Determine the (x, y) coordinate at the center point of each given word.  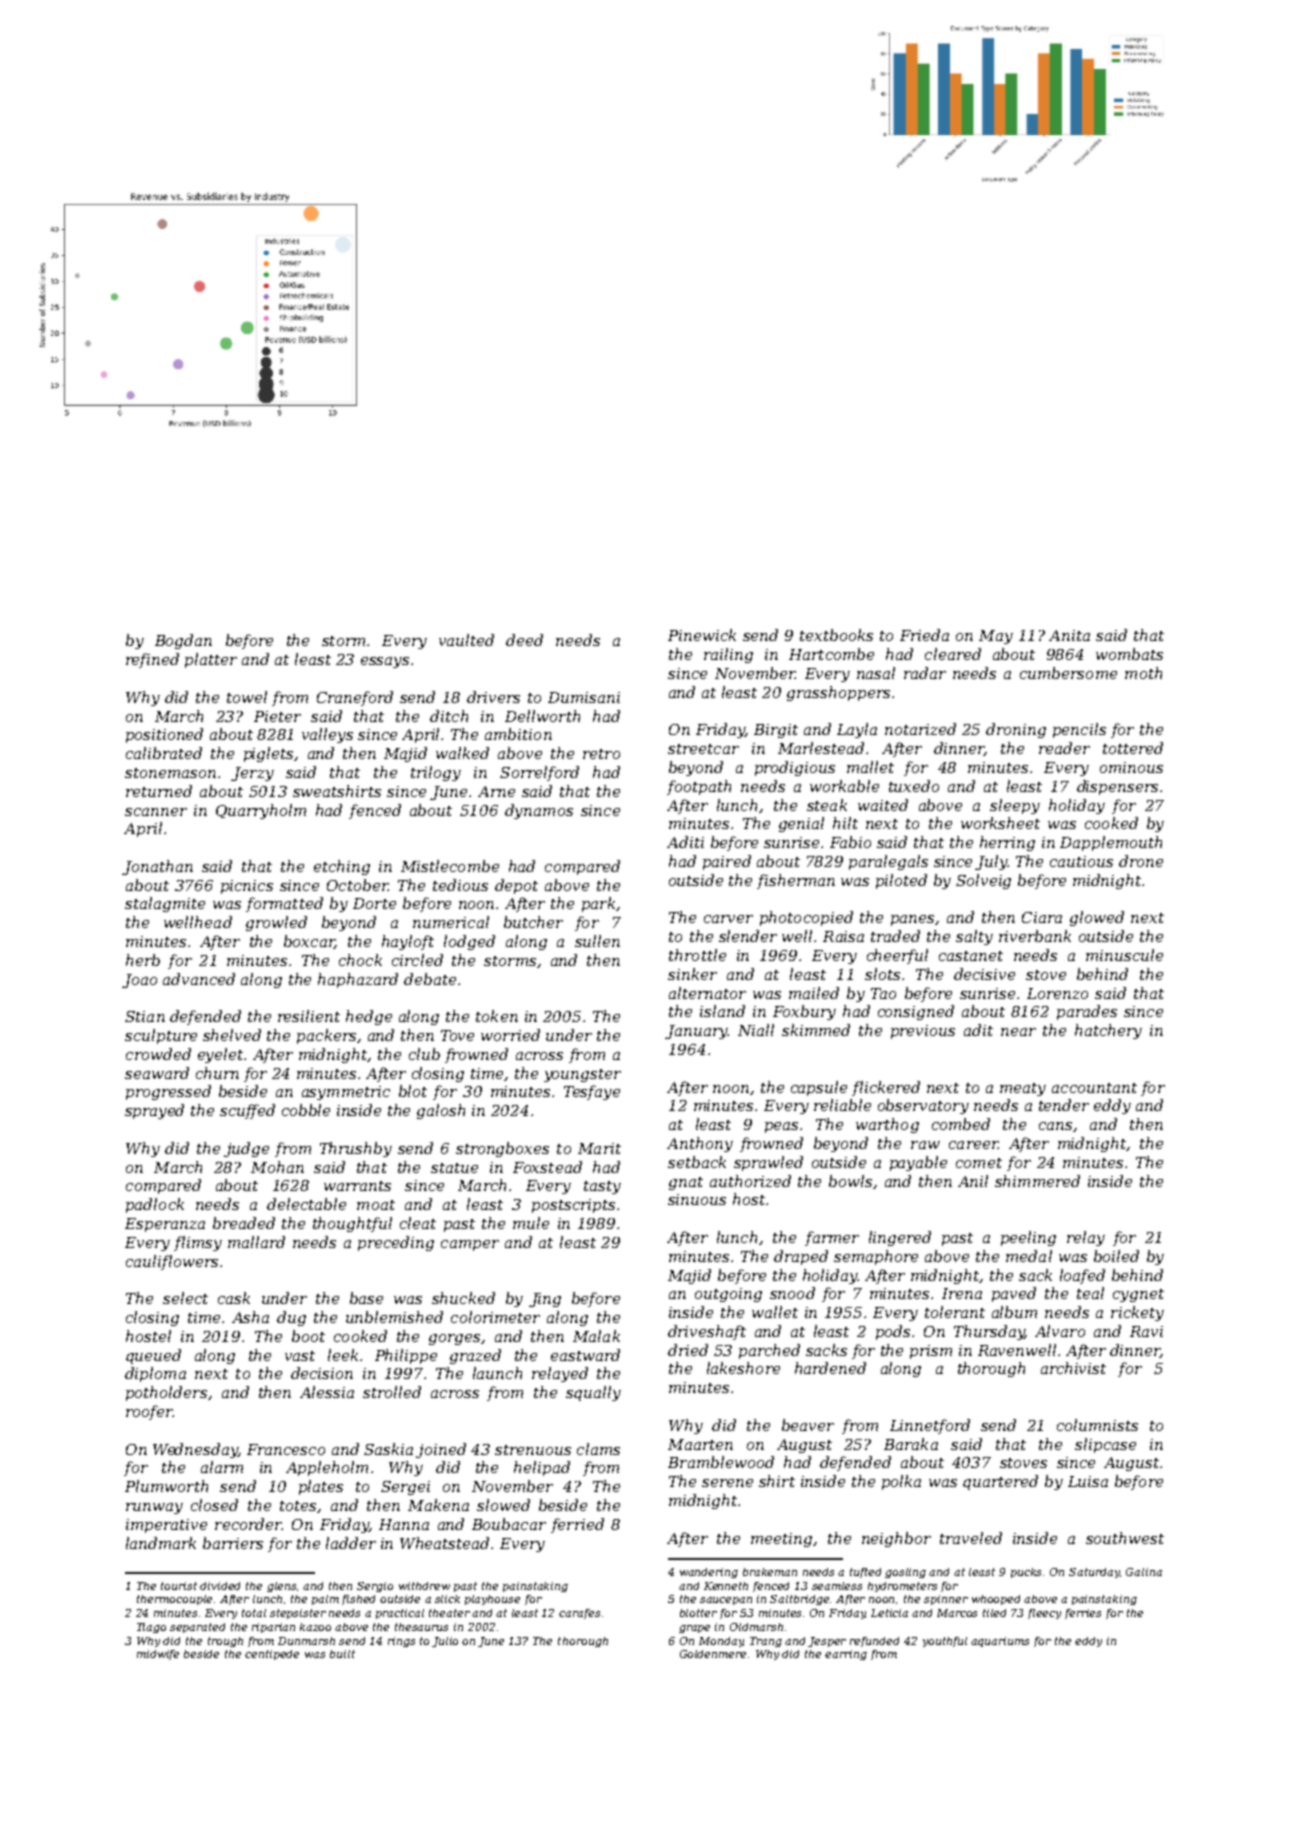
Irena (962, 1293)
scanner (156, 812)
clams (598, 1449)
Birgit (776, 731)
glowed (1097, 918)
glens (281, 1587)
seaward (157, 1073)
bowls (850, 1181)
